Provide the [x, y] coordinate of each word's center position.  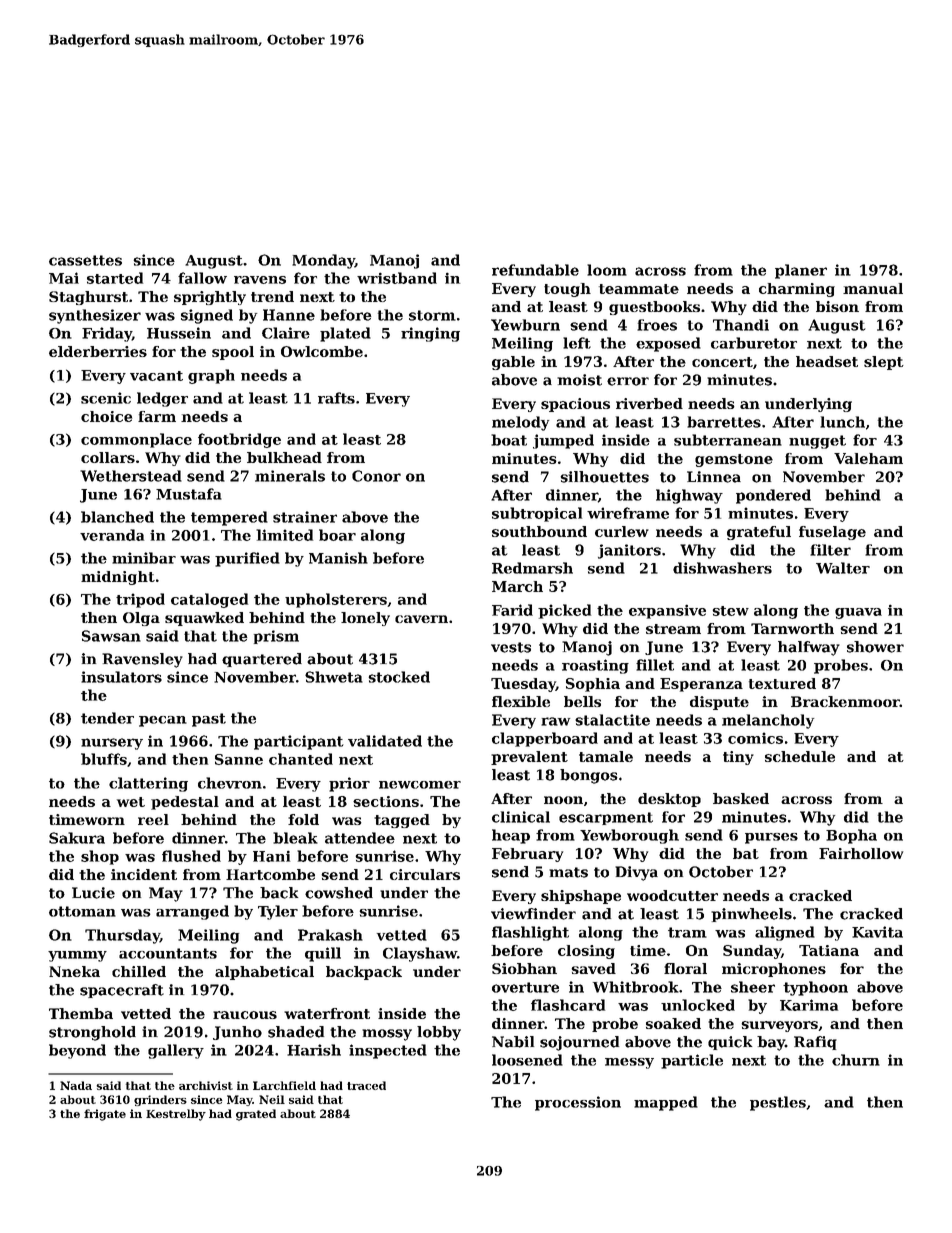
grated [256, 1115]
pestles [778, 1103]
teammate [639, 289]
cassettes [85, 260]
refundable [535, 270]
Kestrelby [176, 1115]
